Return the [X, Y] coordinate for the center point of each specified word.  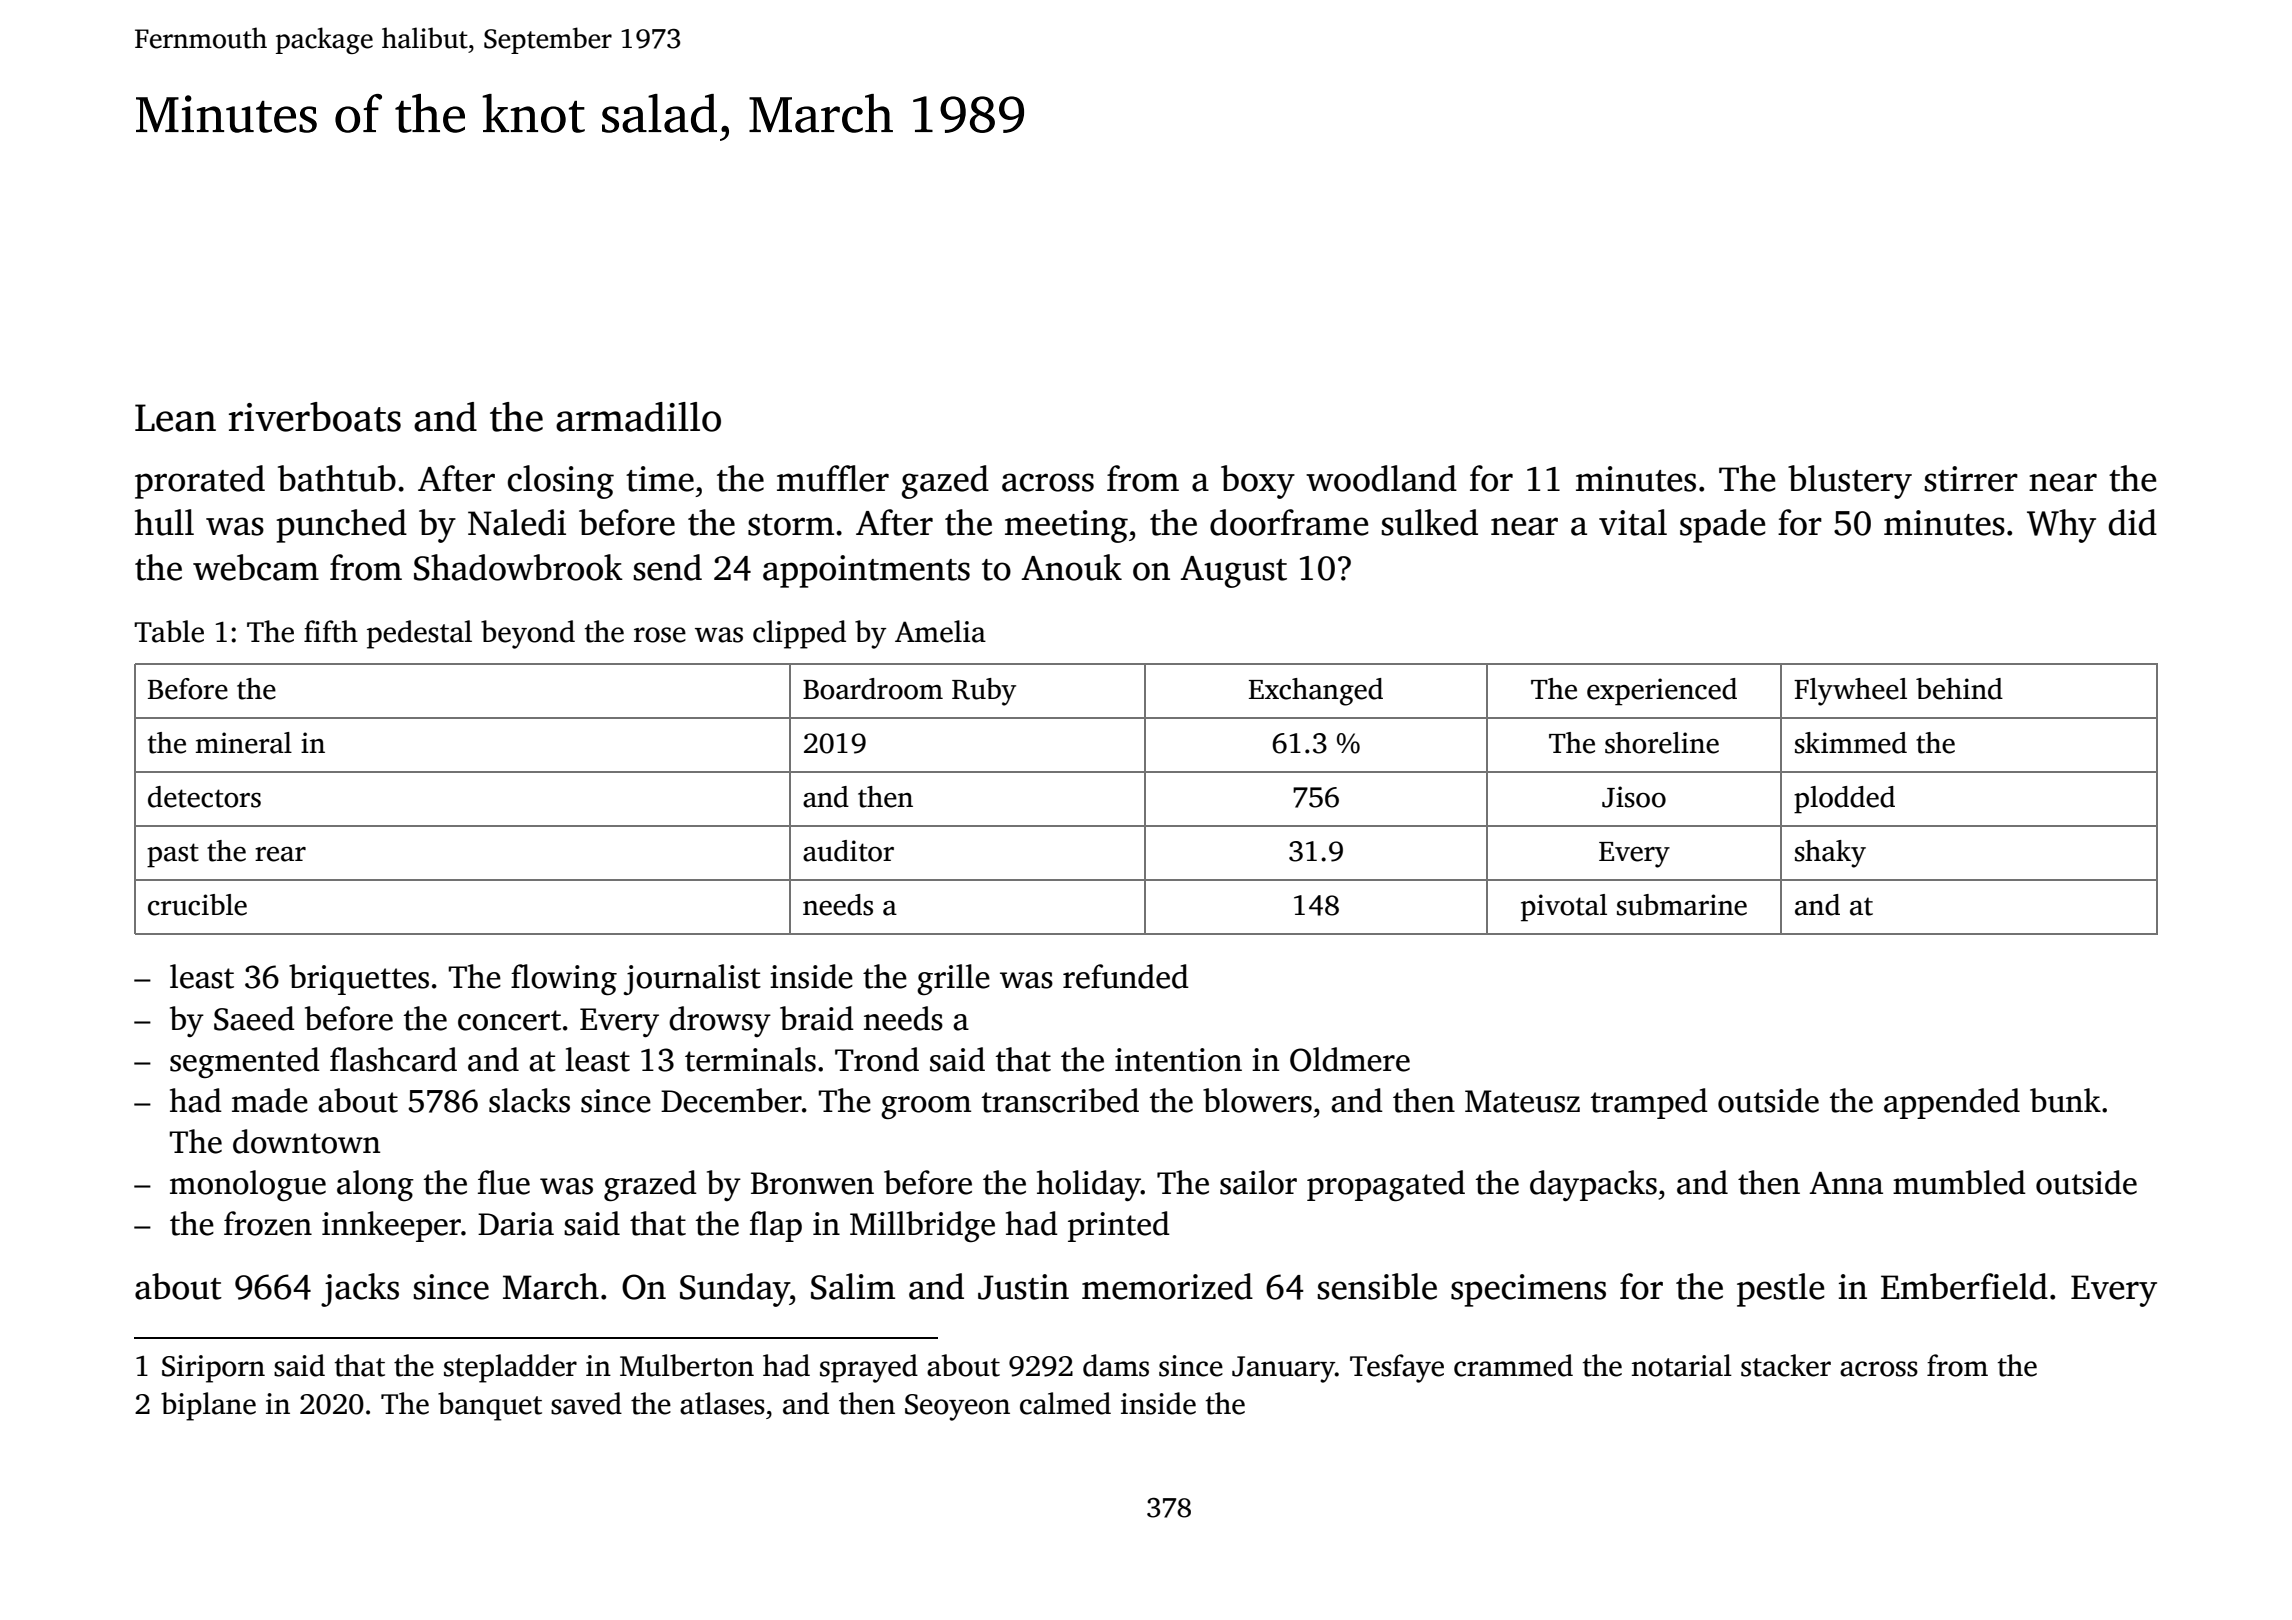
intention [1178, 1060]
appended [1952, 1103]
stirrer [1971, 479]
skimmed [1851, 743]
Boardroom [873, 689]
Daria [516, 1224]
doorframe [1289, 522]
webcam [256, 567]
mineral [244, 743]
